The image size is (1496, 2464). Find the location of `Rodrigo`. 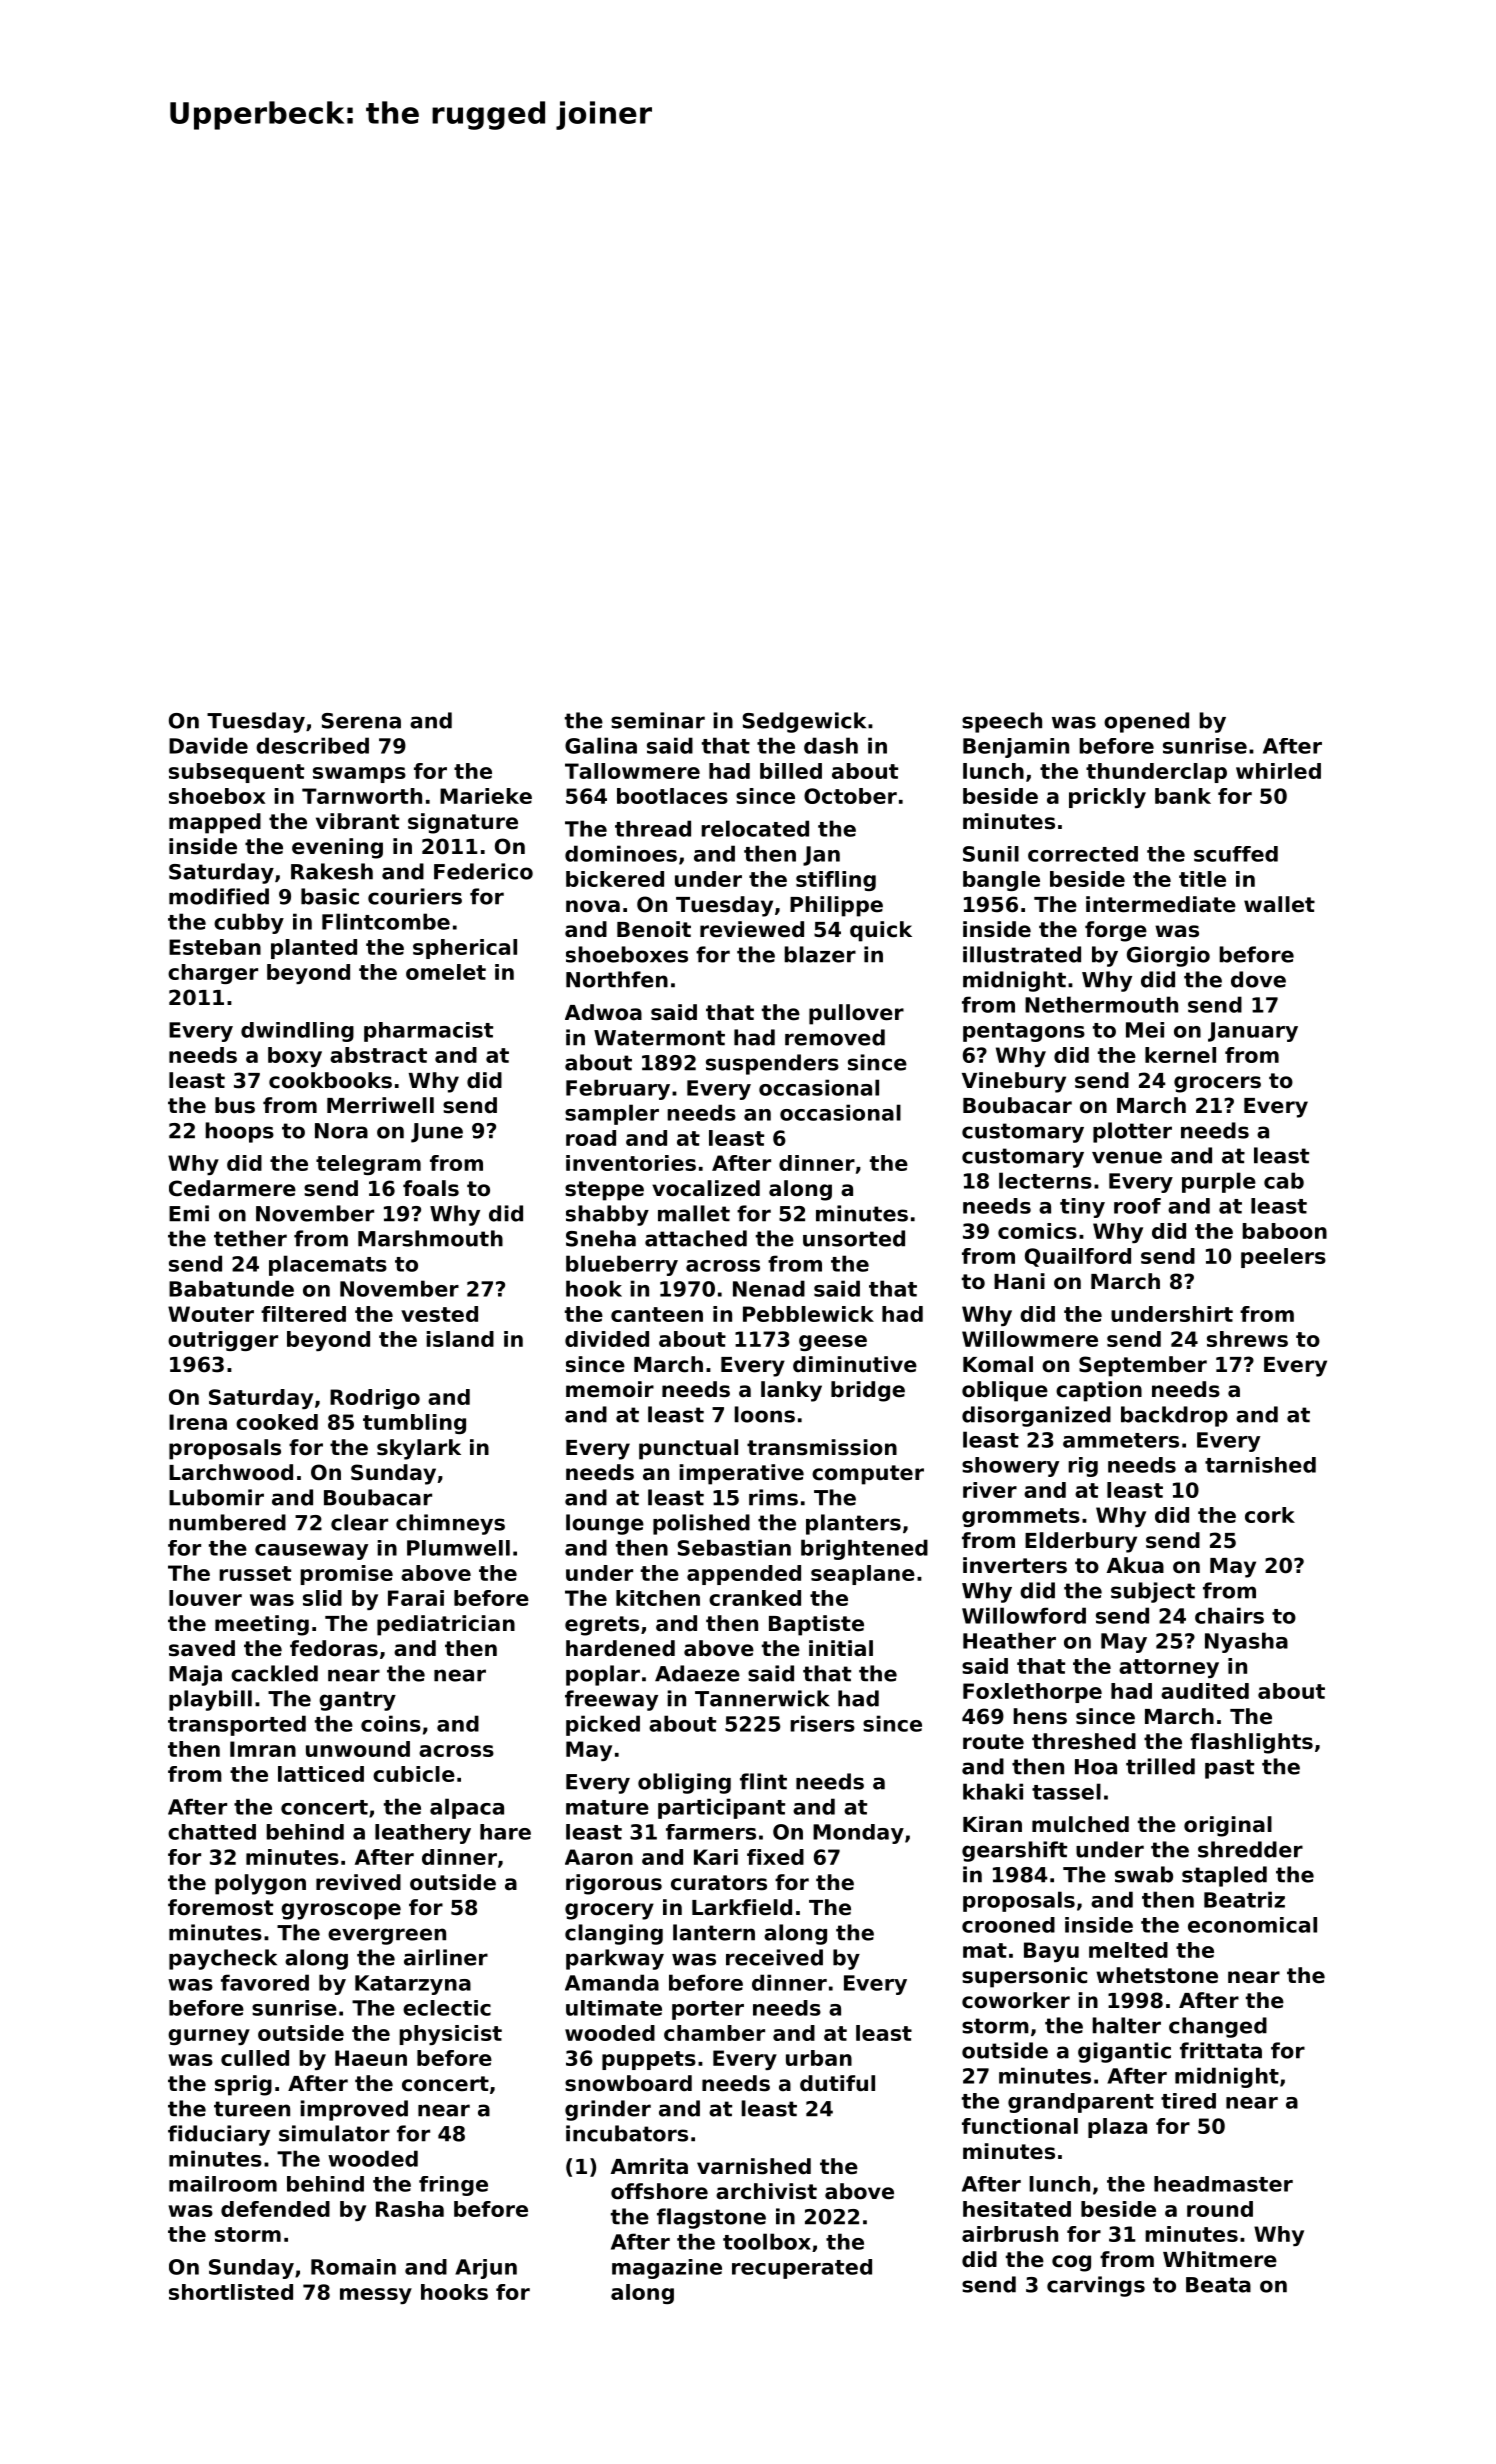

Rodrigo is located at coordinates (375, 1399).
